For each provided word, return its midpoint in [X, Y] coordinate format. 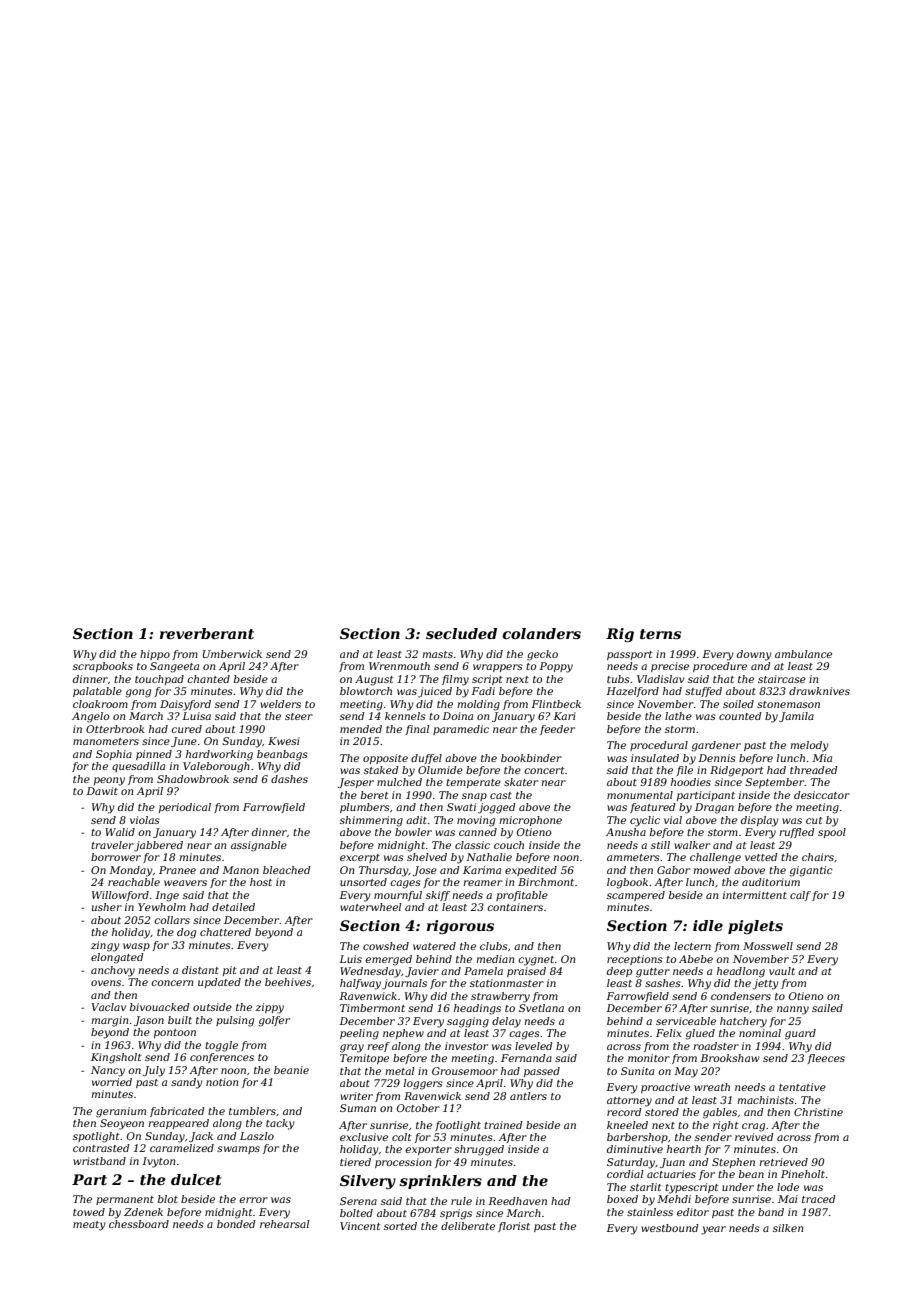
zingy [105, 946]
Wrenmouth [399, 666]
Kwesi [284, 741]
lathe [678, 716]
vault [782, 971]
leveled [534, 1046]
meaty [89, 1226]
